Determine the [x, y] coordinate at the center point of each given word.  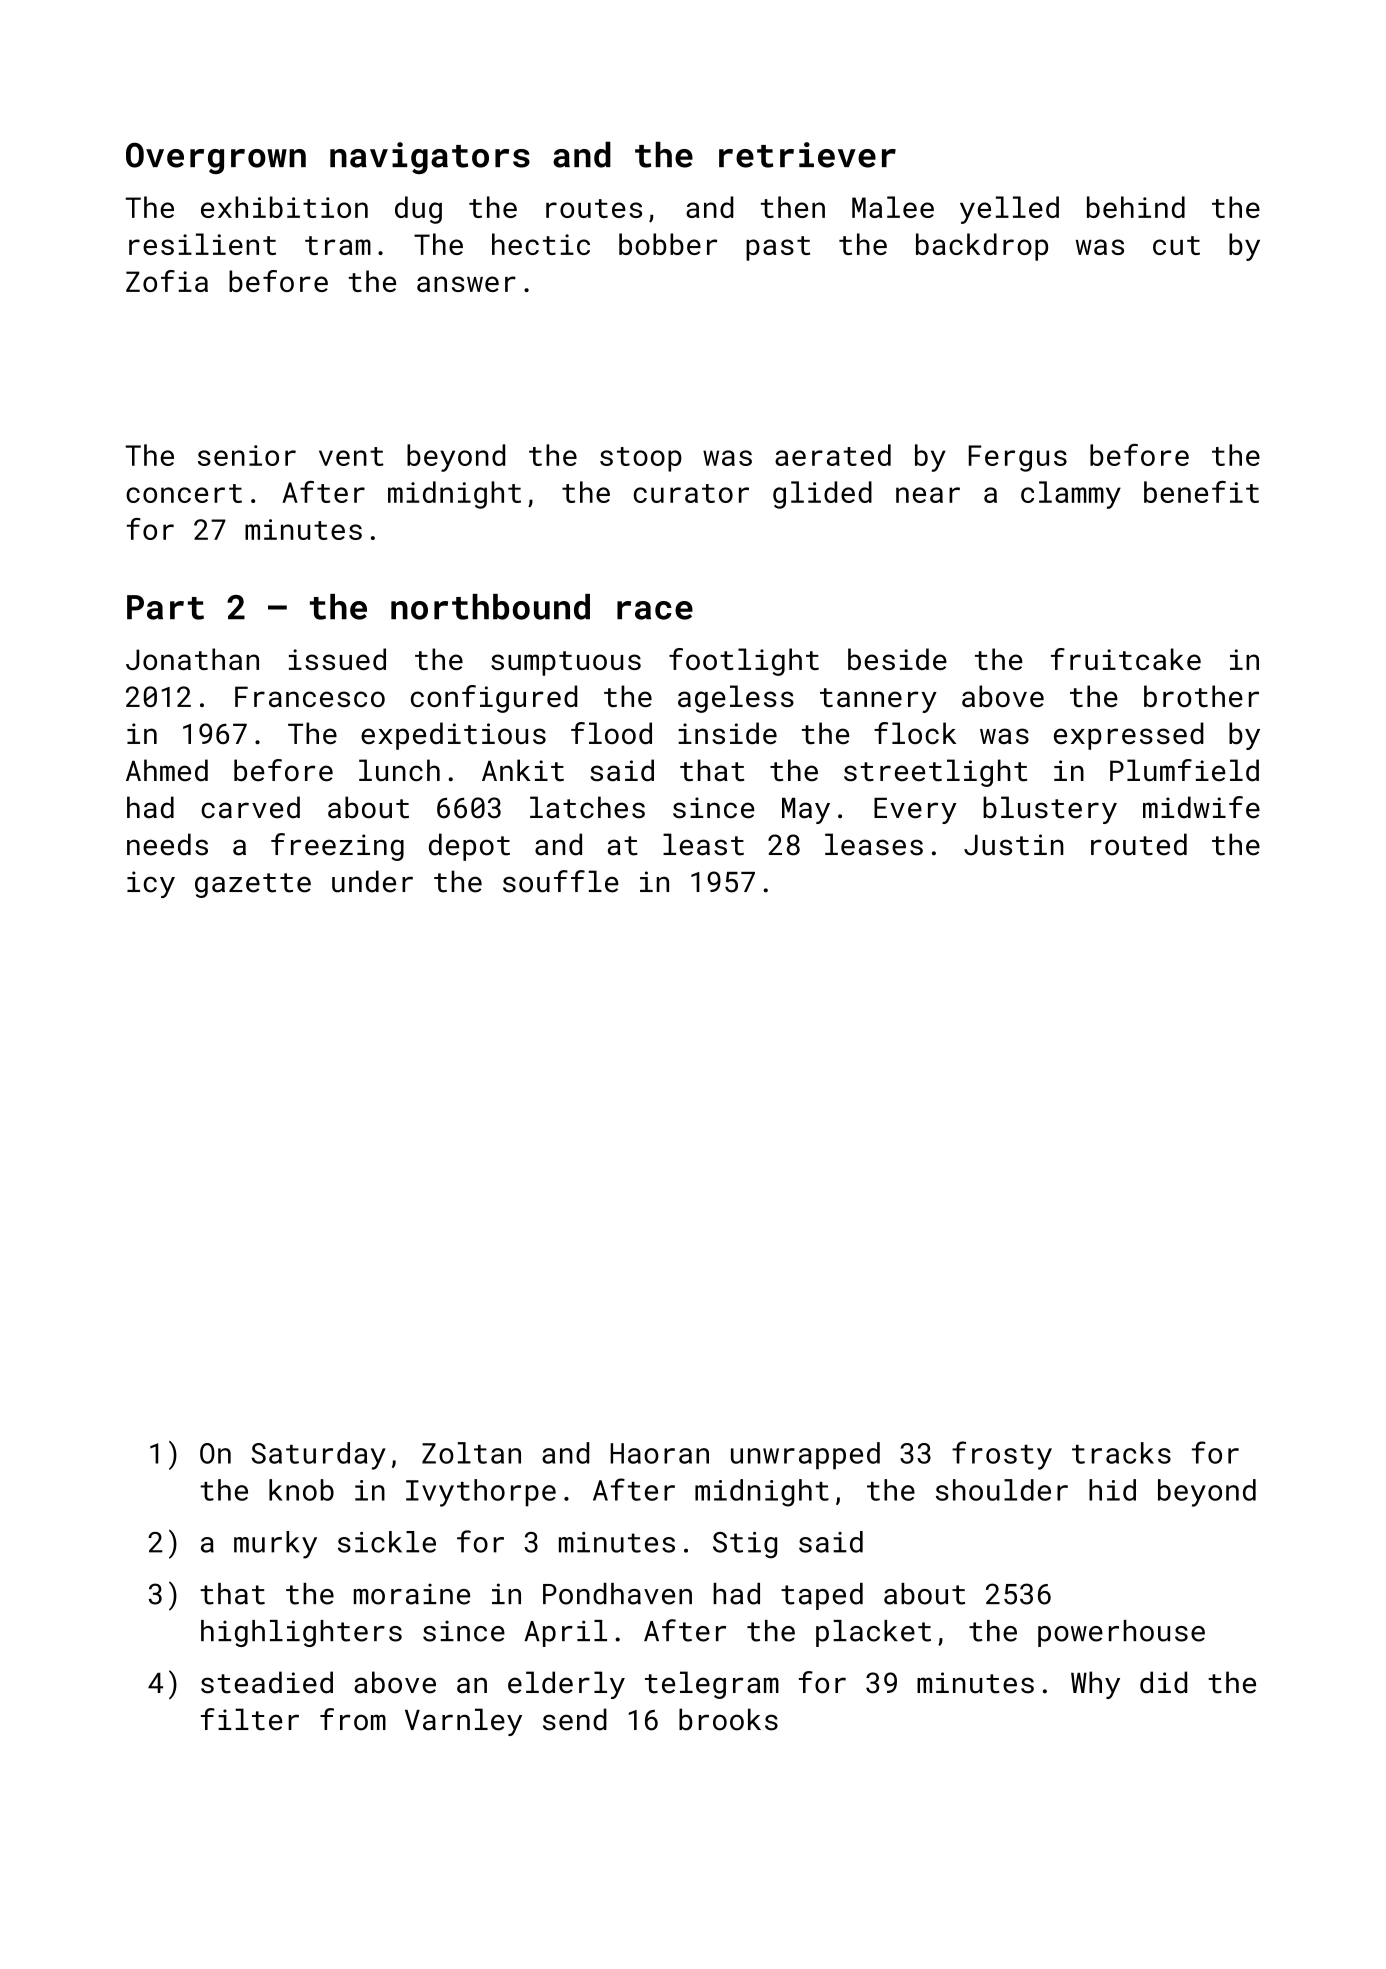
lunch [399, 770]
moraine [412, 1594]
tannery [878, 700]
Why [1095, 1685]
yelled [1009, 210]
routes [594, 208]
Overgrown [216, 158]
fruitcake [1126, 659]
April [565, 1633]
